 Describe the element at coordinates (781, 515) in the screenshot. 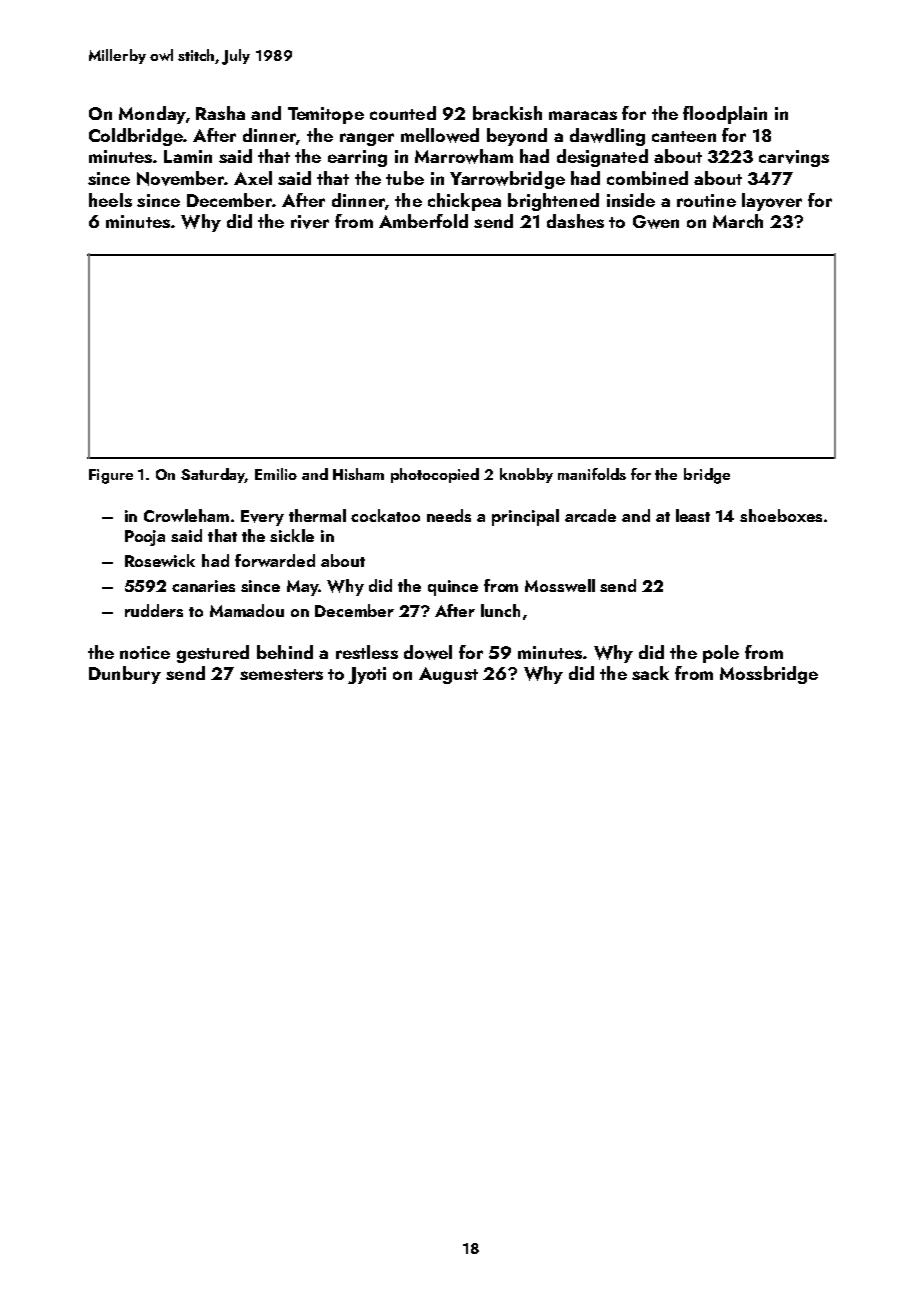

I see `shoeboxes` at that location.
